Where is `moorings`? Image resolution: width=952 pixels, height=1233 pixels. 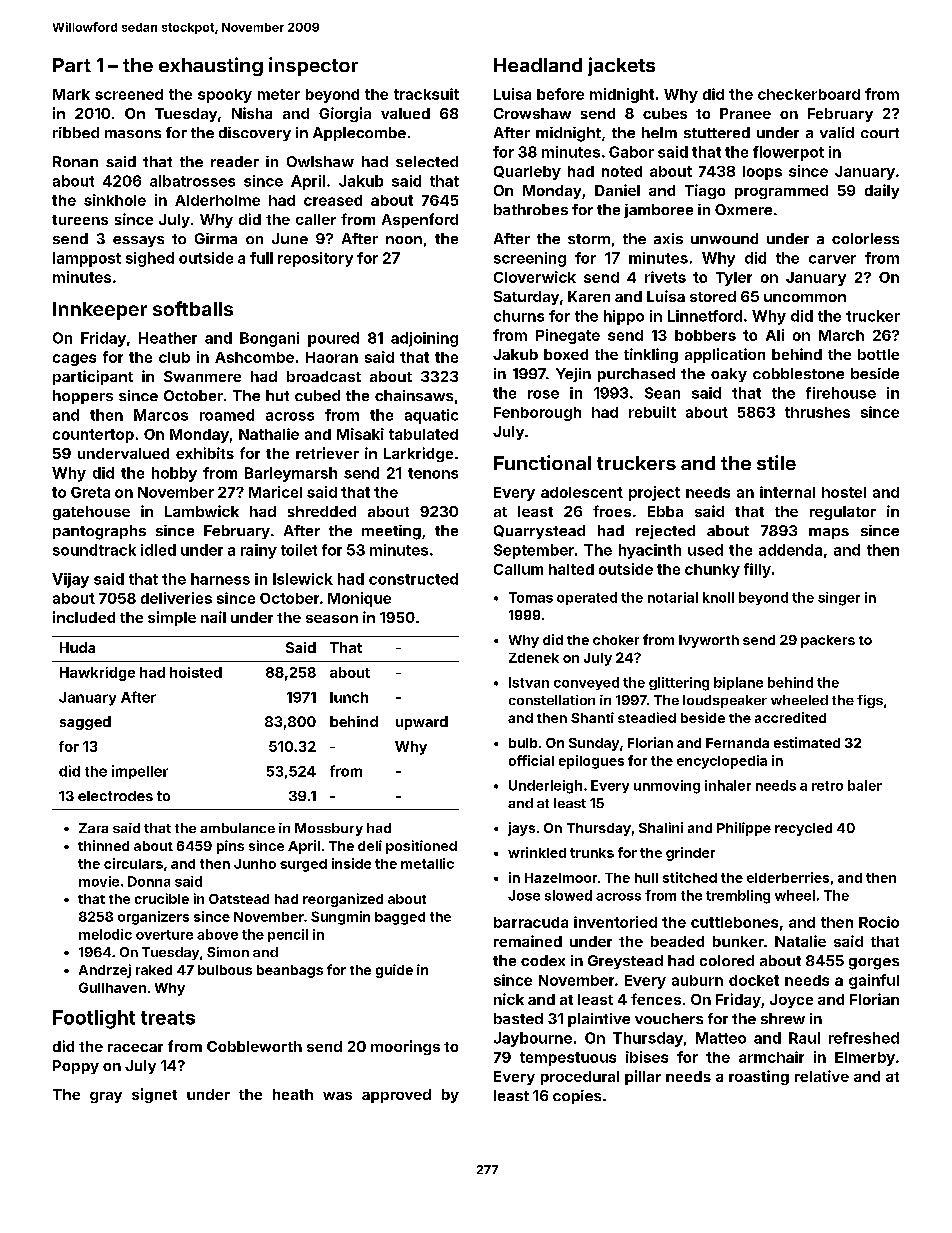
moorings is located at coordinates (405, 1047).
